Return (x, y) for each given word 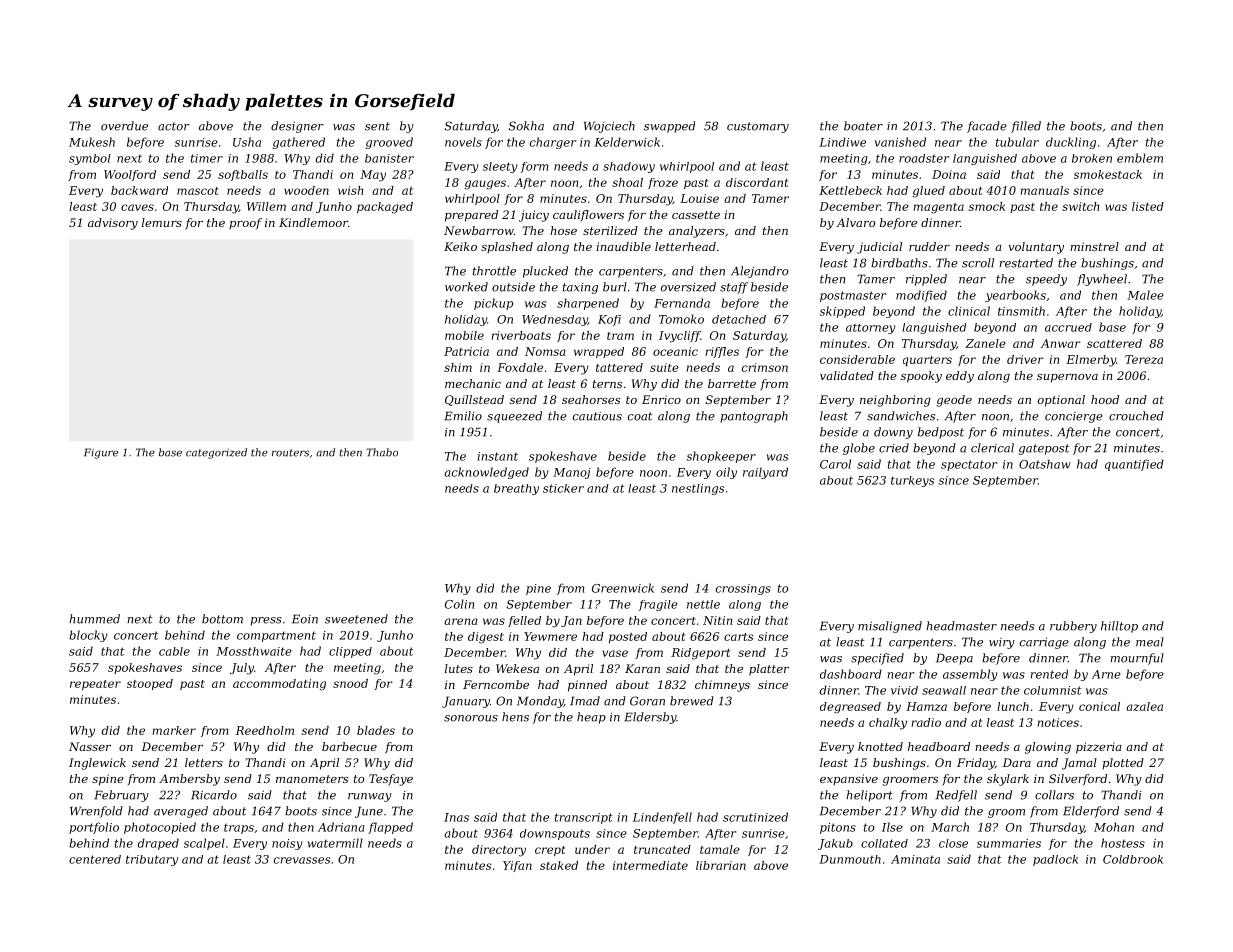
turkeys (912, 481)
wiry (1002, 643)
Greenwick (623, 588)
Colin (459, 604)
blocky (88, 636)
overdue (124, 126)
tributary (152, 860)
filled (1026, 127)
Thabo (382, 452)
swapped (669, 127)
